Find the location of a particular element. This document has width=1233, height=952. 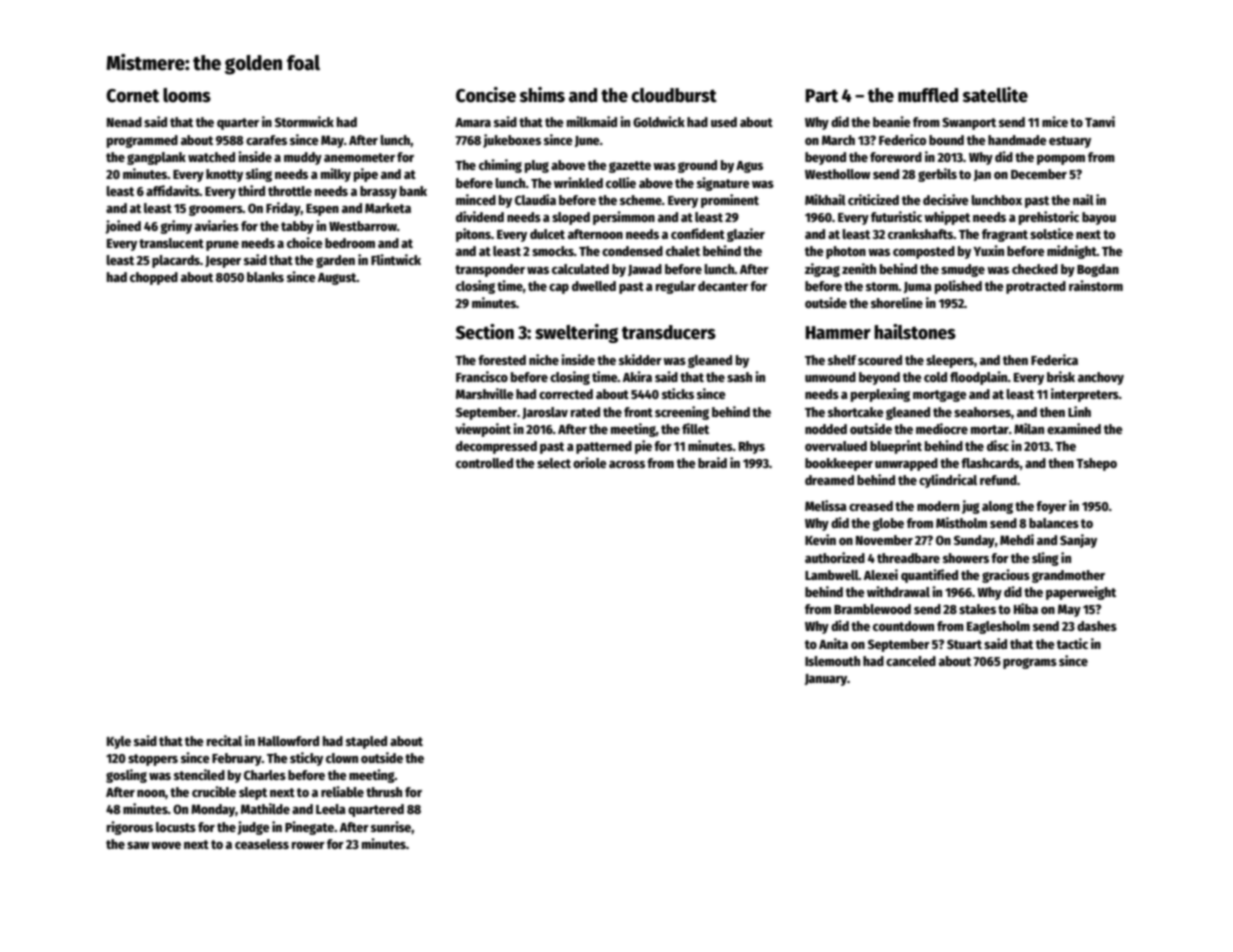

anemometer is located at coordinates (359, 157).
